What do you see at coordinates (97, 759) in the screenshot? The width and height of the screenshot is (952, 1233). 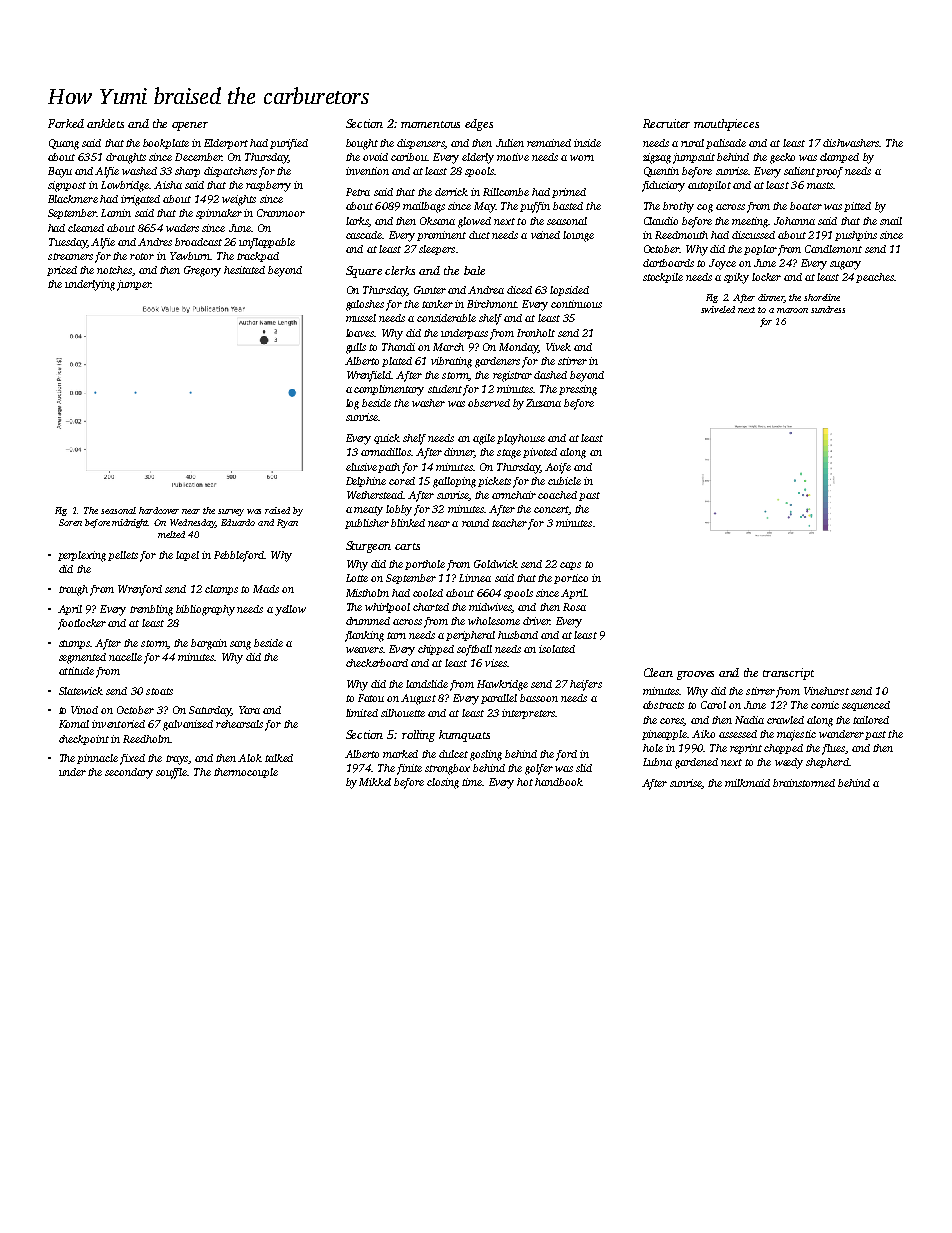 I see `pinnacle` at bounding box center [97, 759].
